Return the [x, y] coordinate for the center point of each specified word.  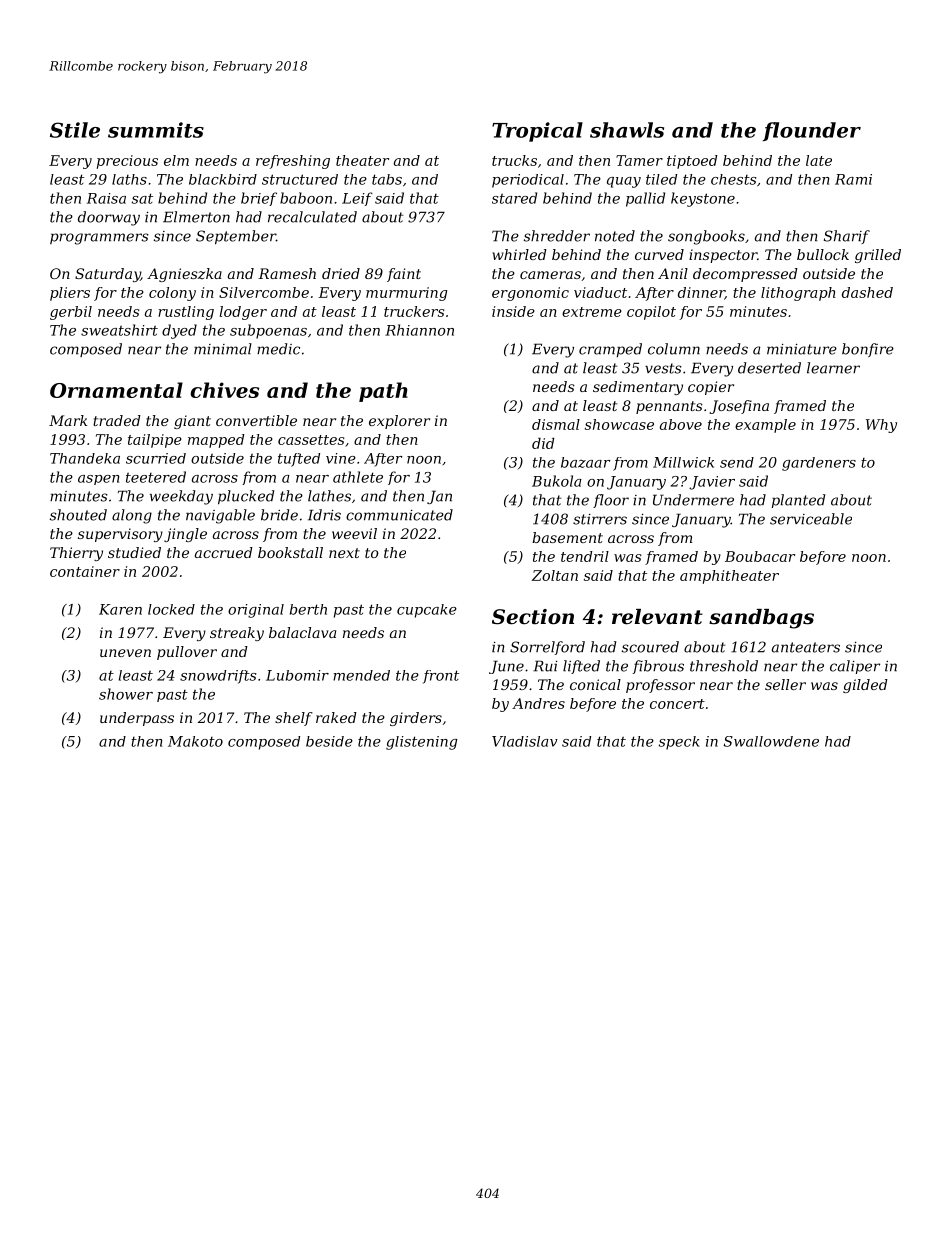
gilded [865, 686]
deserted [769, 368]
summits [156, 130]
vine [341, 458]
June [506, 667]
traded [117, 420]
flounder [812, 131]
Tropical [537, 132]
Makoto [195, 741]
